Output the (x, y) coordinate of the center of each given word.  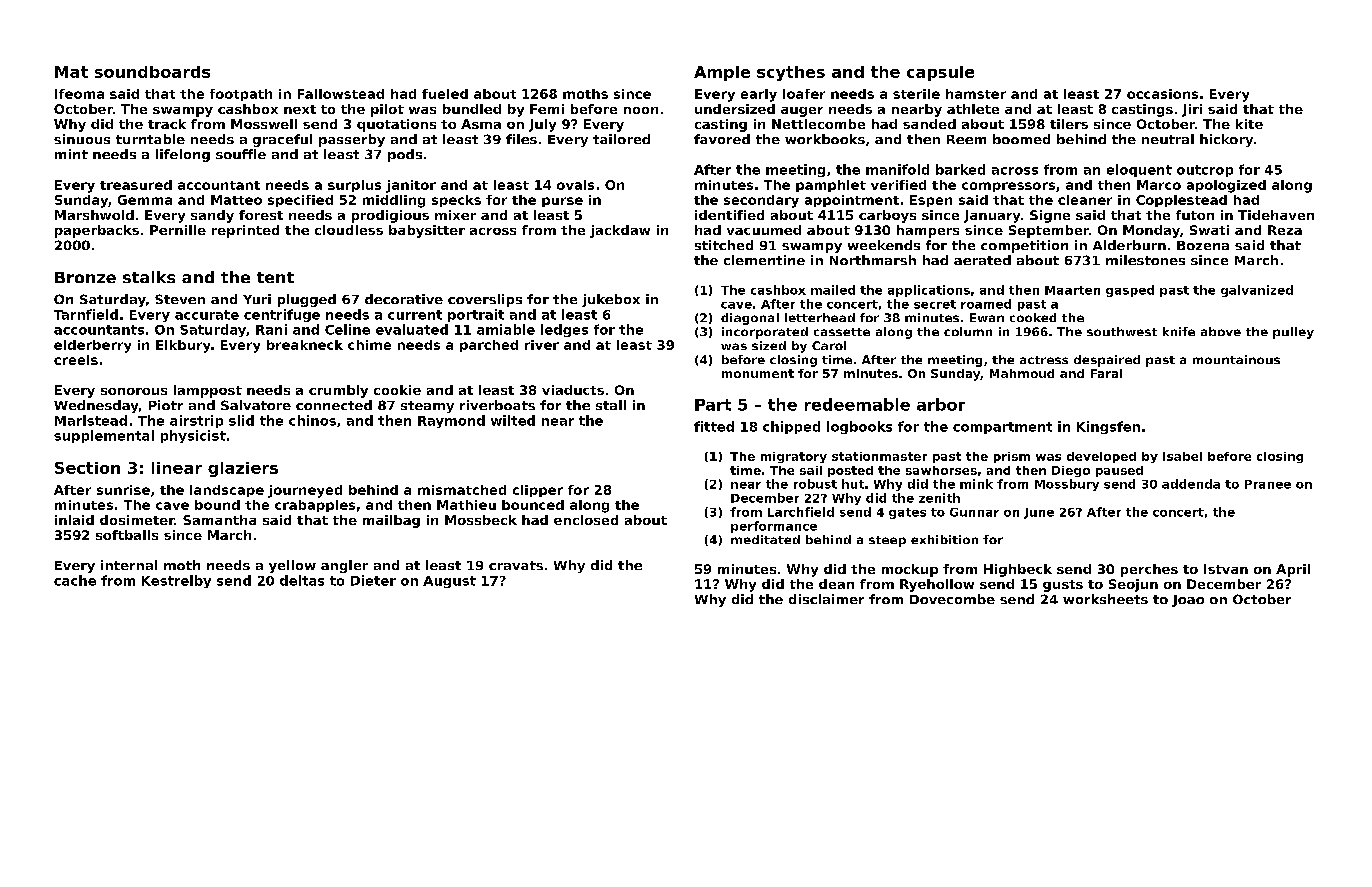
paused (1119, 471)
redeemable (857, 404)
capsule (940, 73)
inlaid (74, 520)
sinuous (82, 139)
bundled (472, 109)
